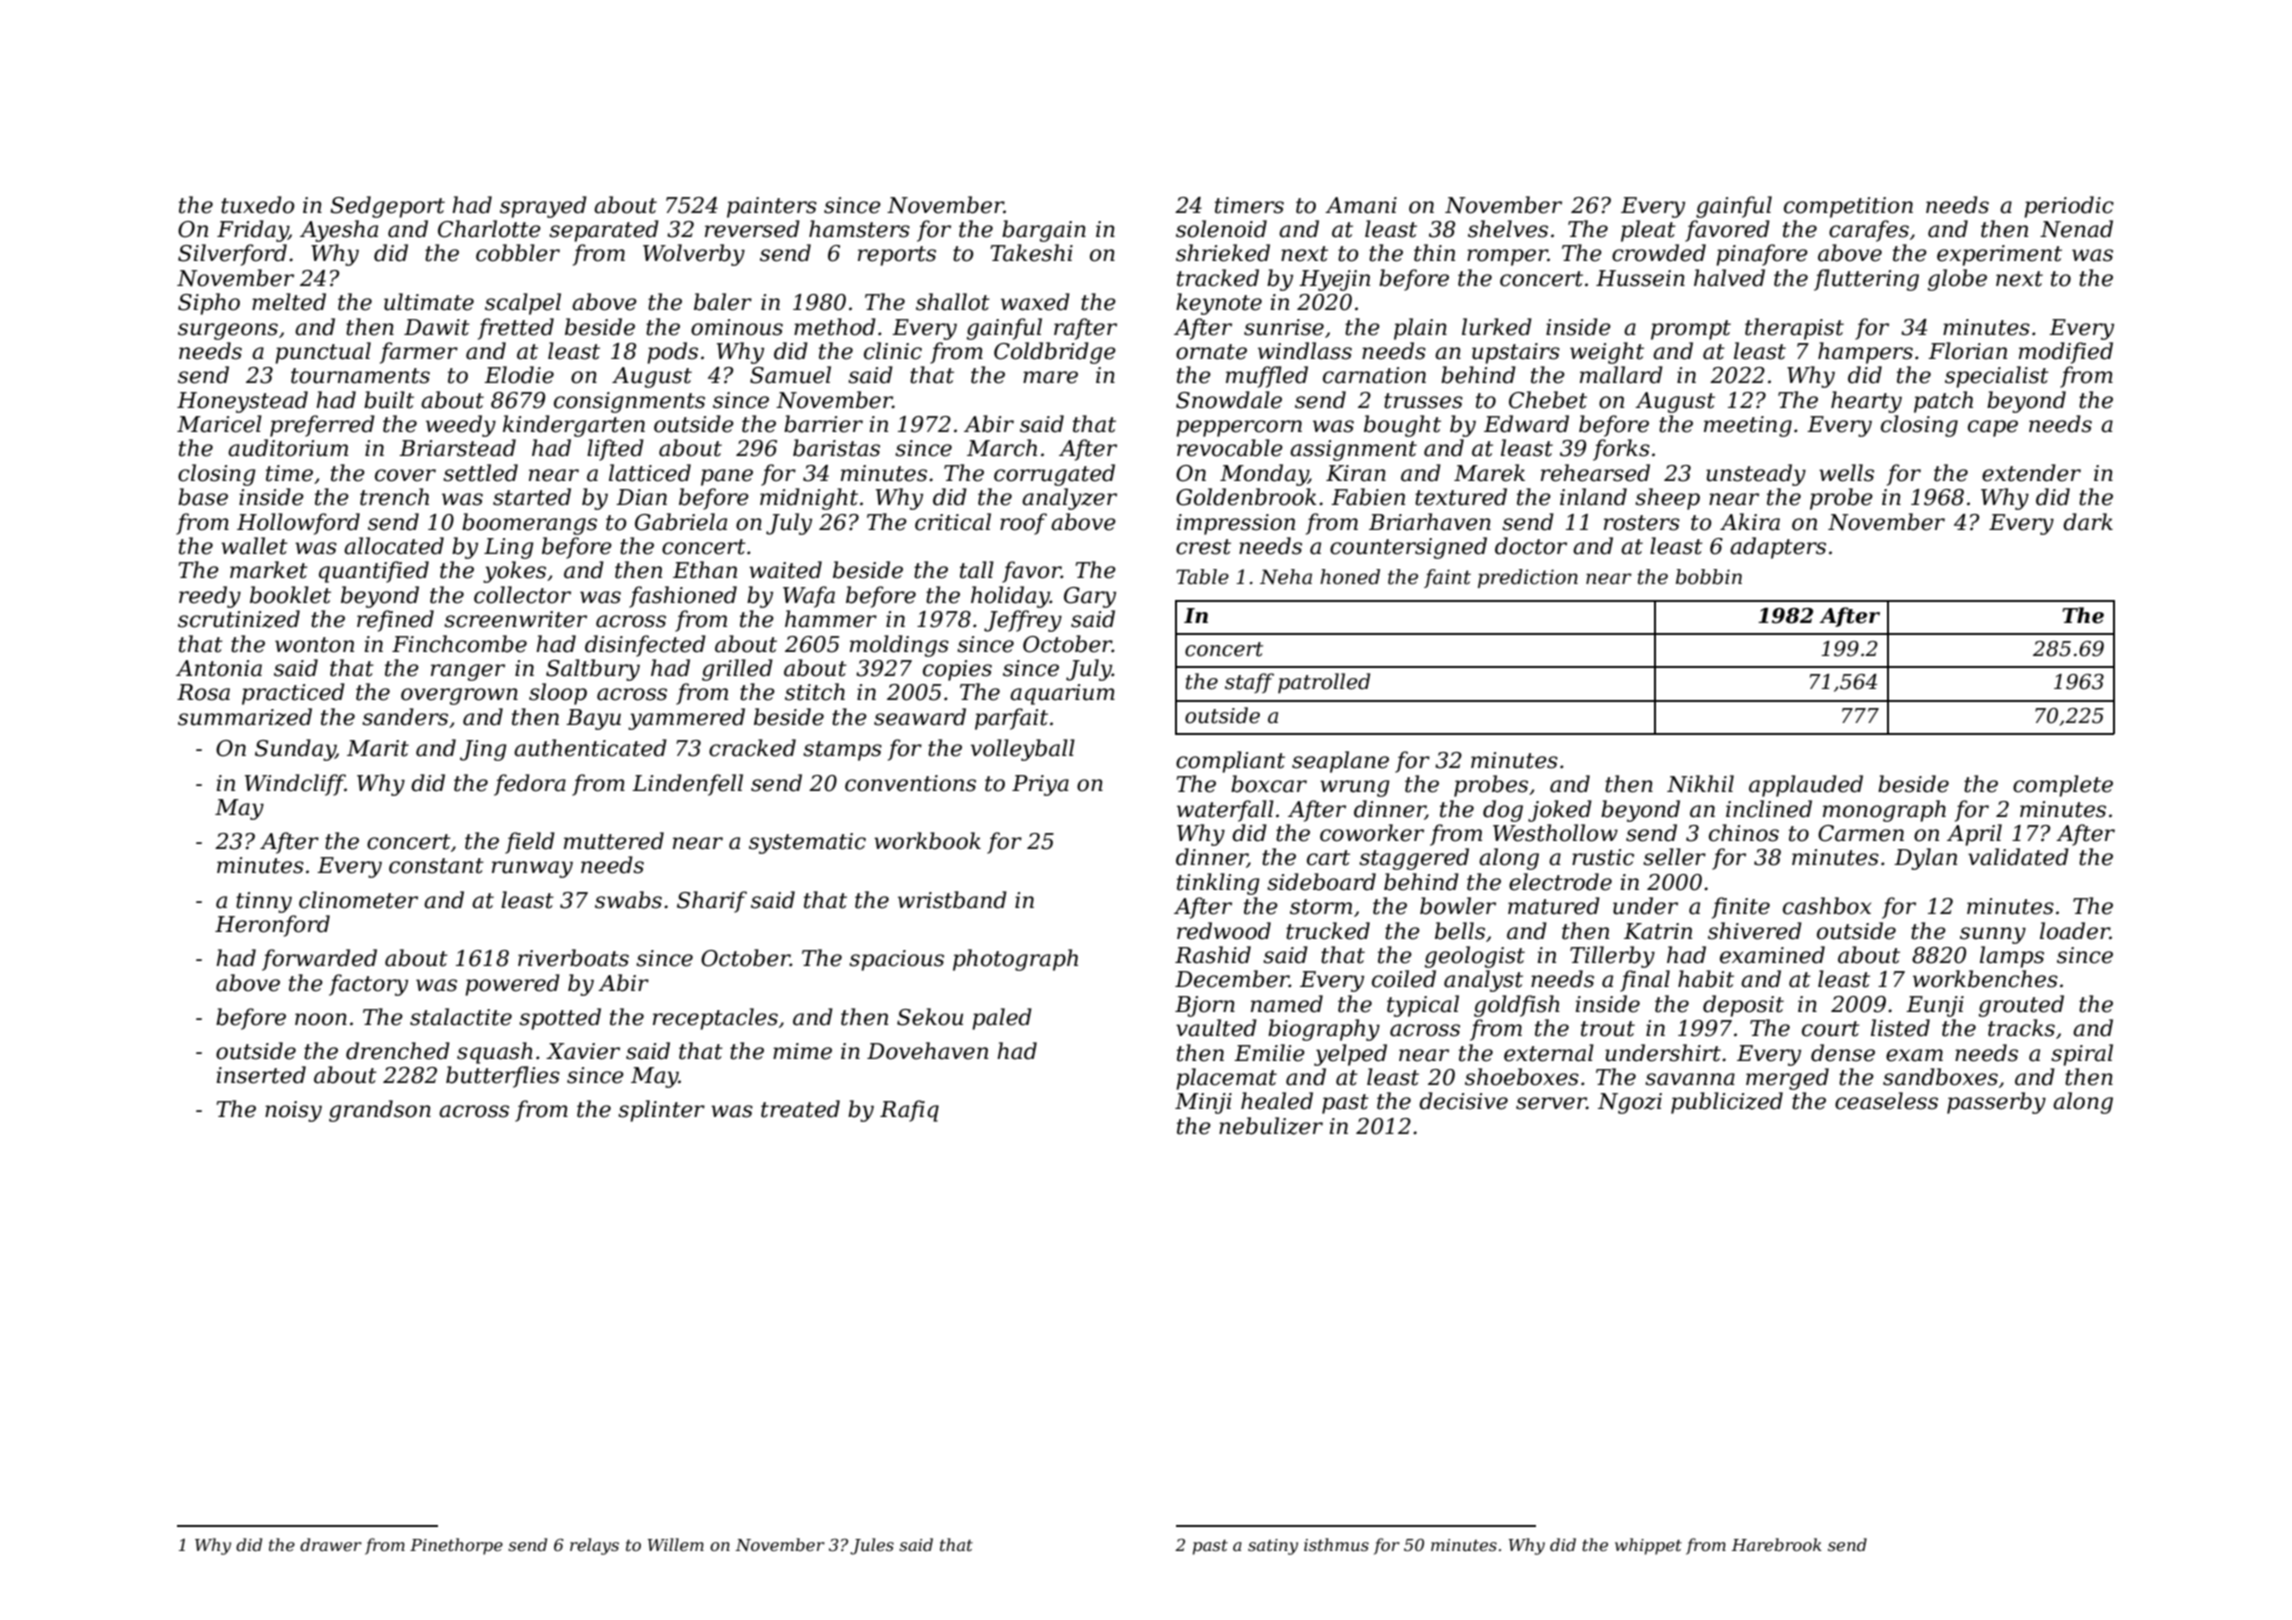 The image size is (2292, 1620). What do you see at coordinates (1336, 1544) in the screenshot?
I see `isthmus` at bounding box center [1336, 1544].
